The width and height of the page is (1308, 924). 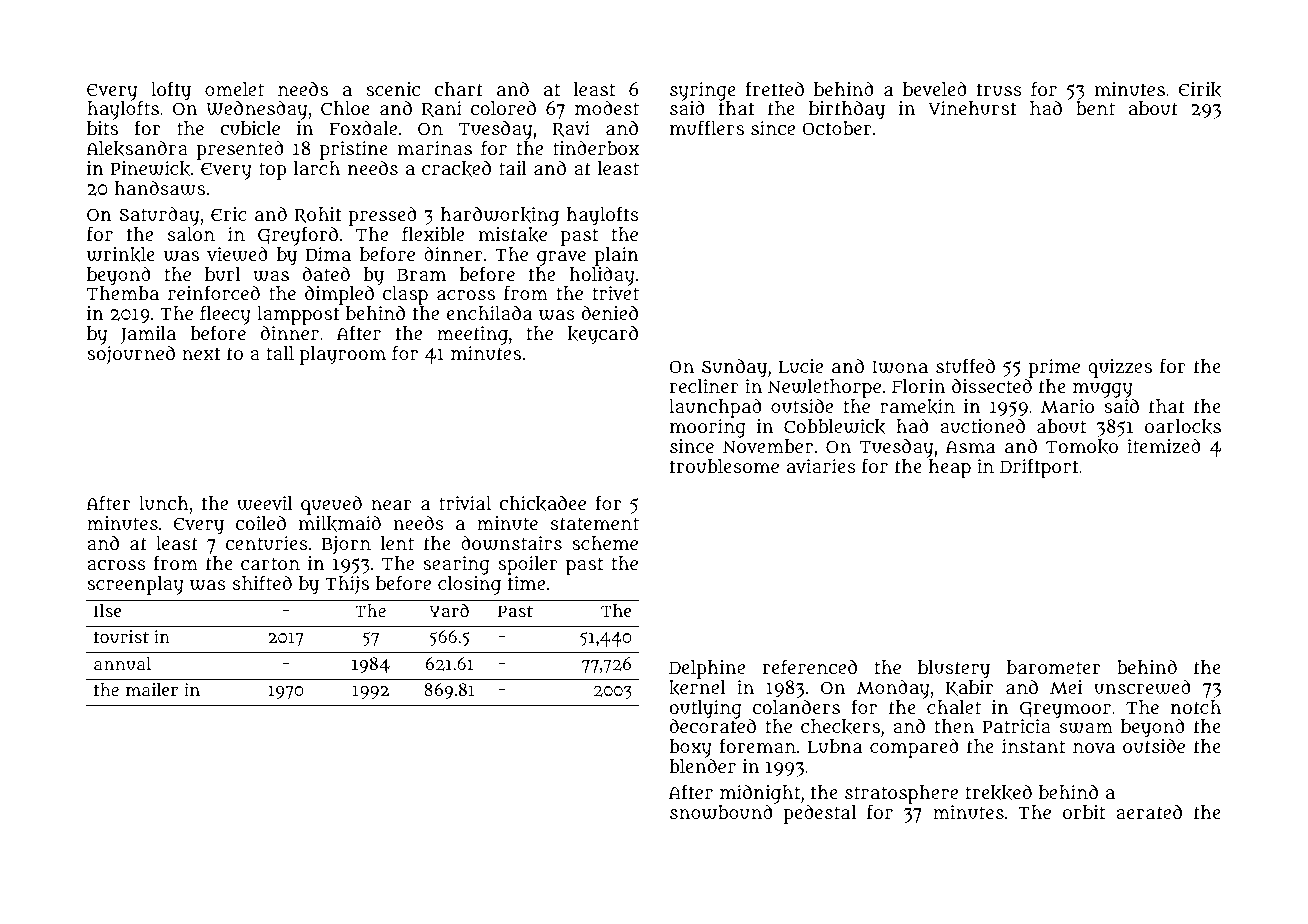 What do you see at coordinates (775, 88) in the page?
I see `fretted` at bounding box center [775, 88].
